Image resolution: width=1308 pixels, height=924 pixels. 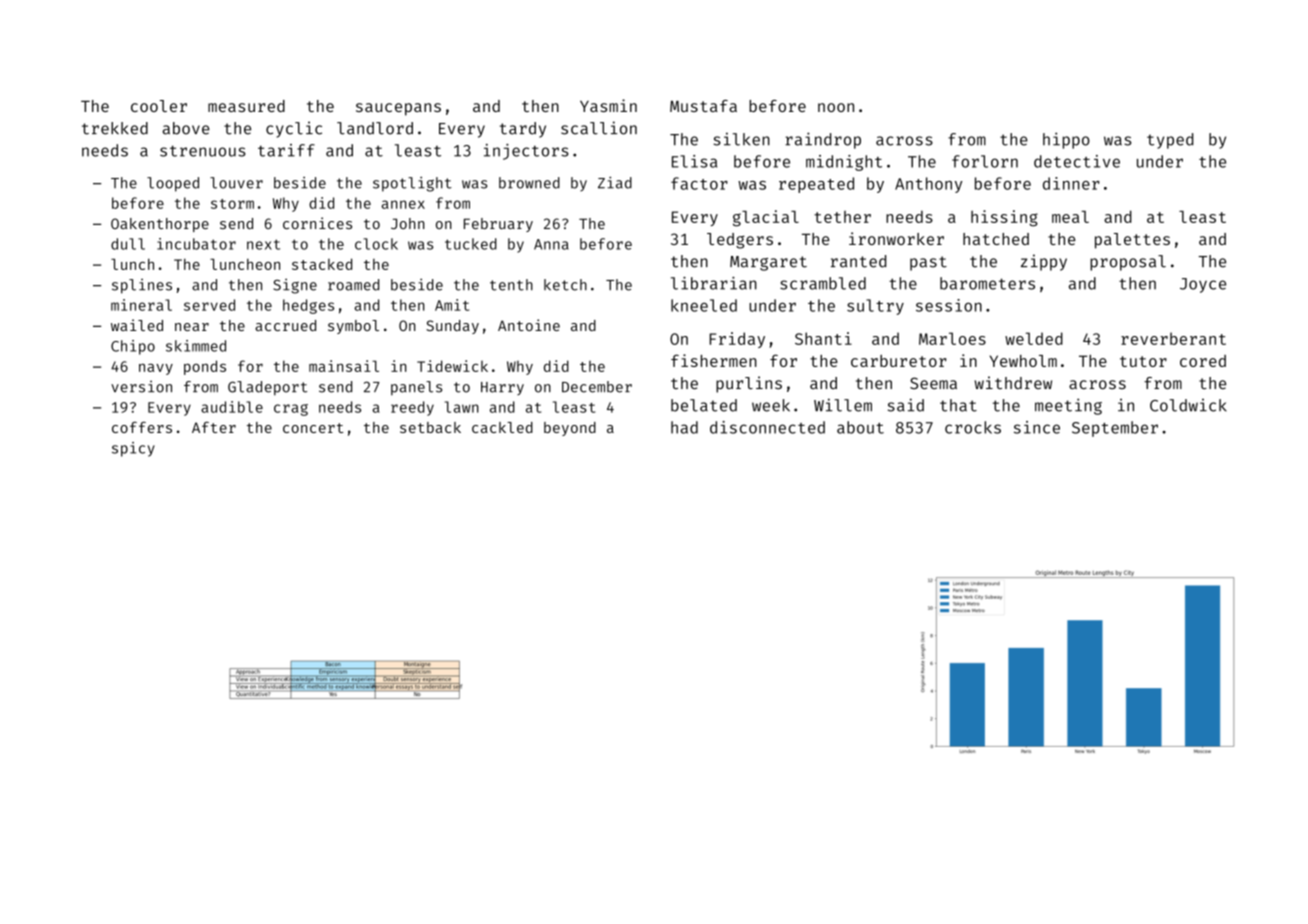 I want to click on mainsail, so click(x=344, y=366).
